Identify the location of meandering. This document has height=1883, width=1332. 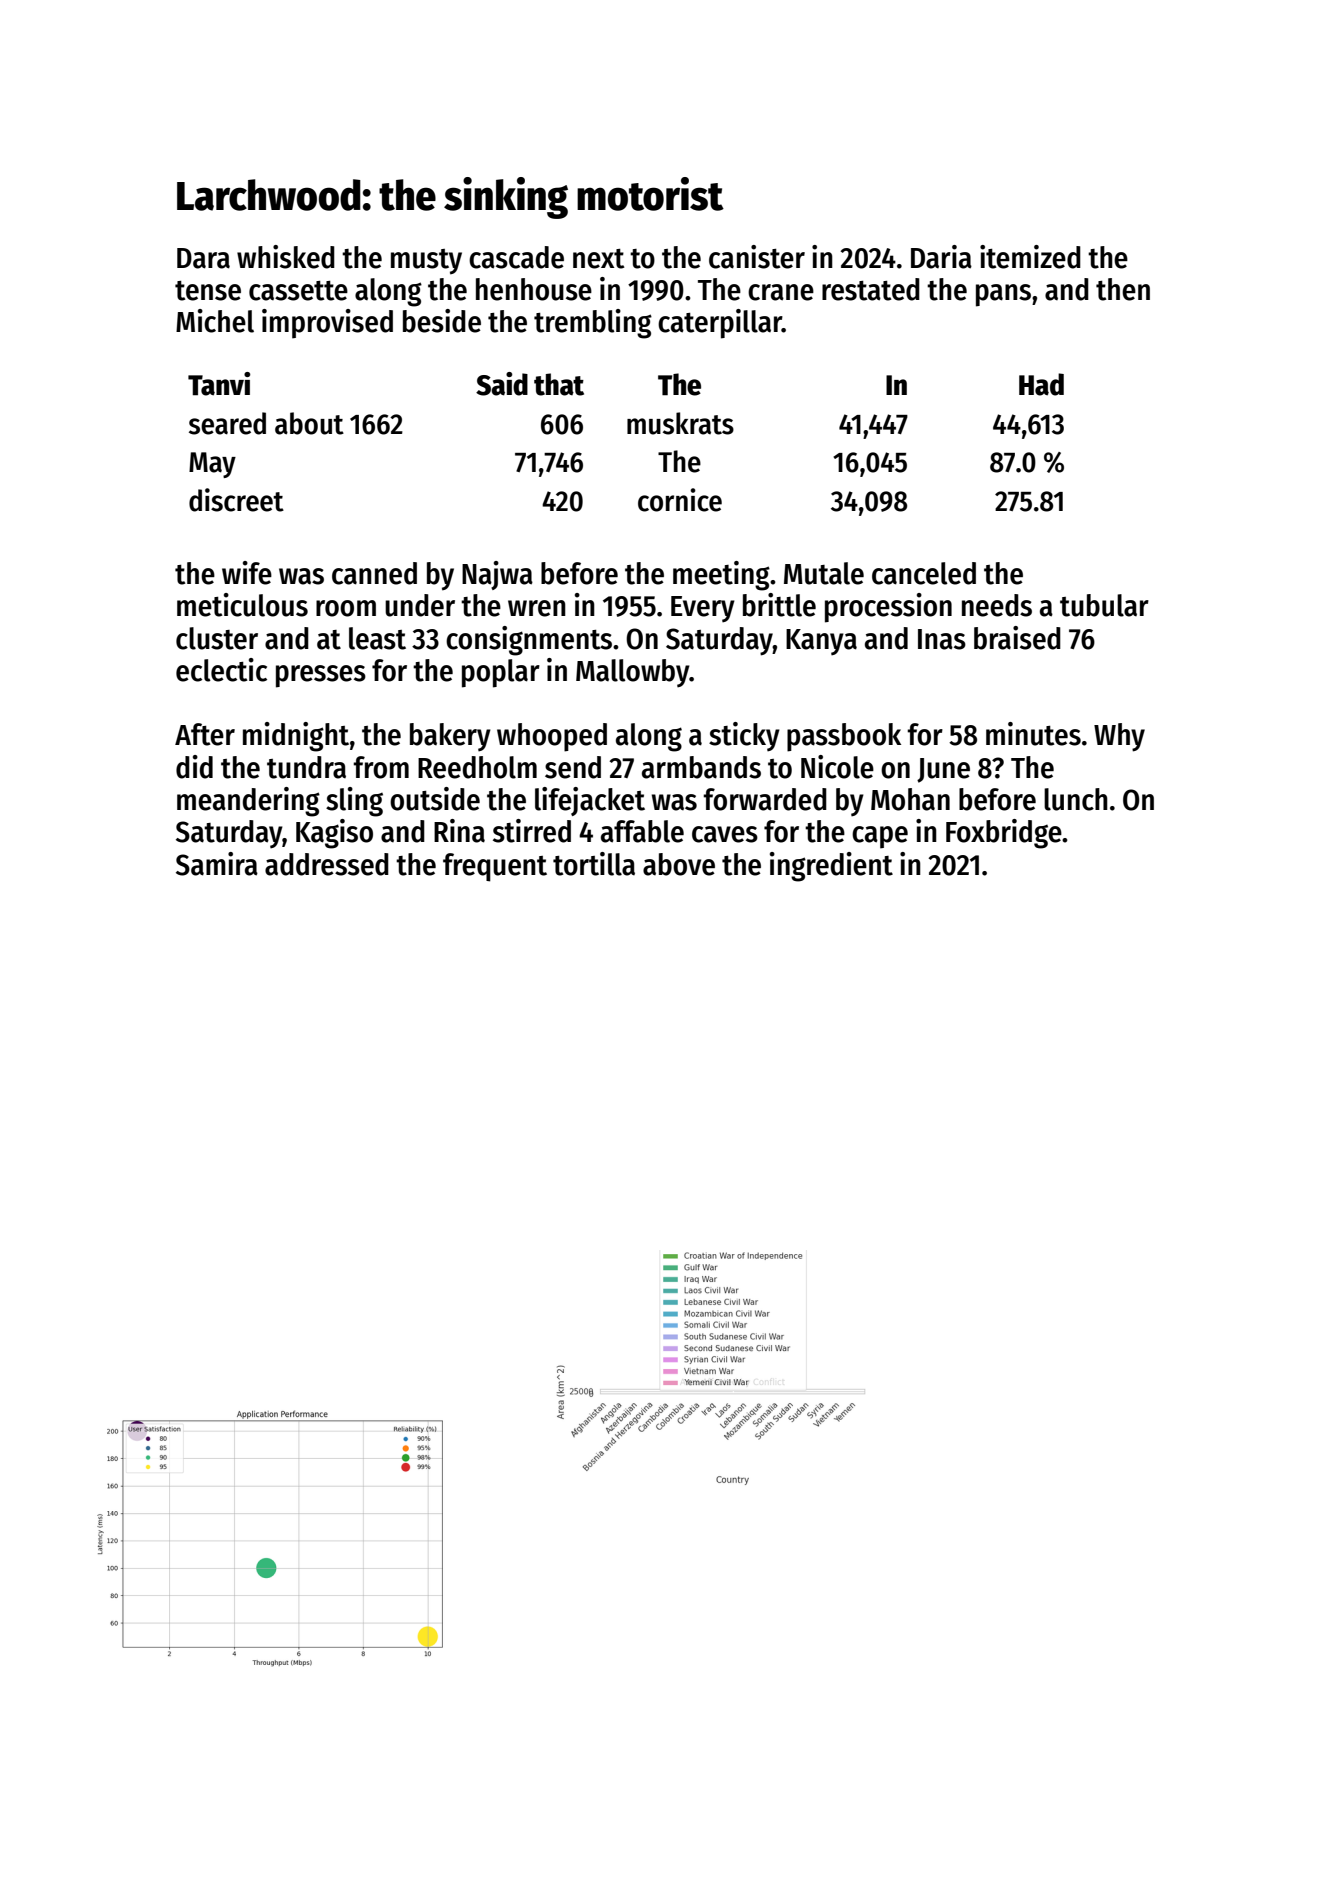
(248, 802).
